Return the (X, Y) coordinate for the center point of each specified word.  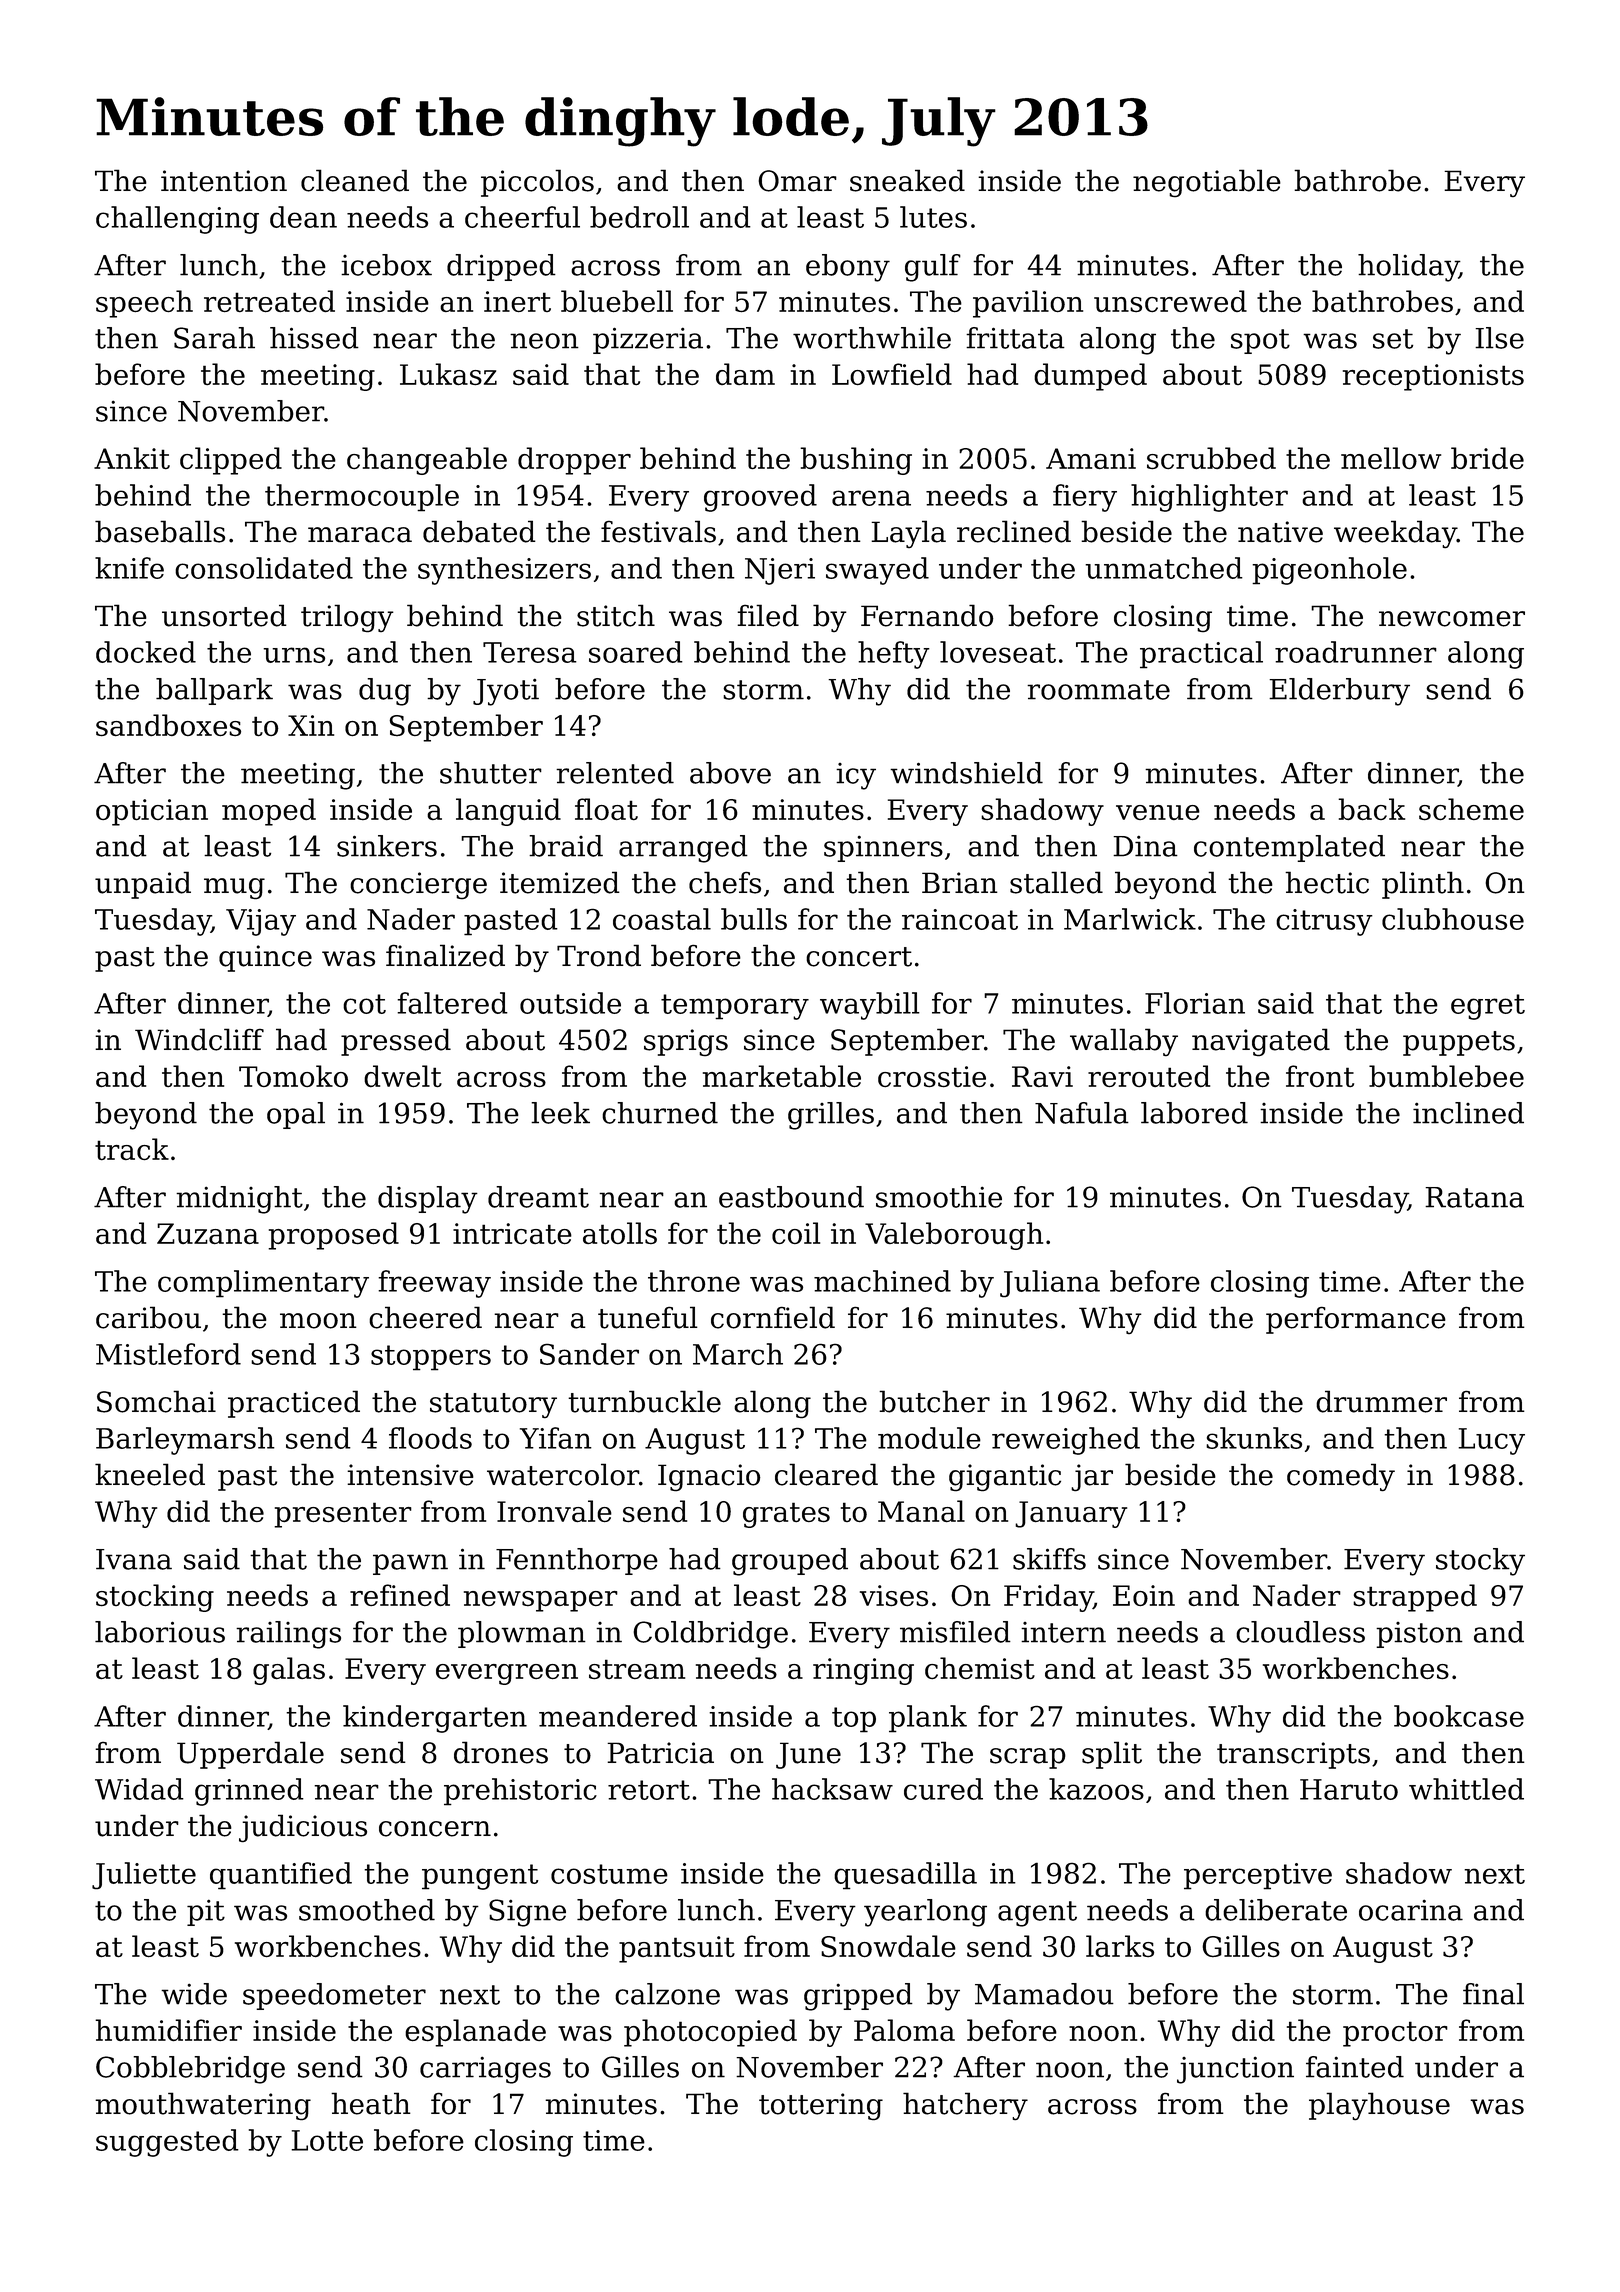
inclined (1468, 1113)
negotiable (1207, 183)
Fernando (927, 615)
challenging (177, 220)
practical (1201, 655)
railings (288, 1635)
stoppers (431, 1358)
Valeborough (954, 1236)
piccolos (537, 183)
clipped (231, 461)
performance (1356, 1320)
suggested (167, 2143)
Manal (921, 1511)
